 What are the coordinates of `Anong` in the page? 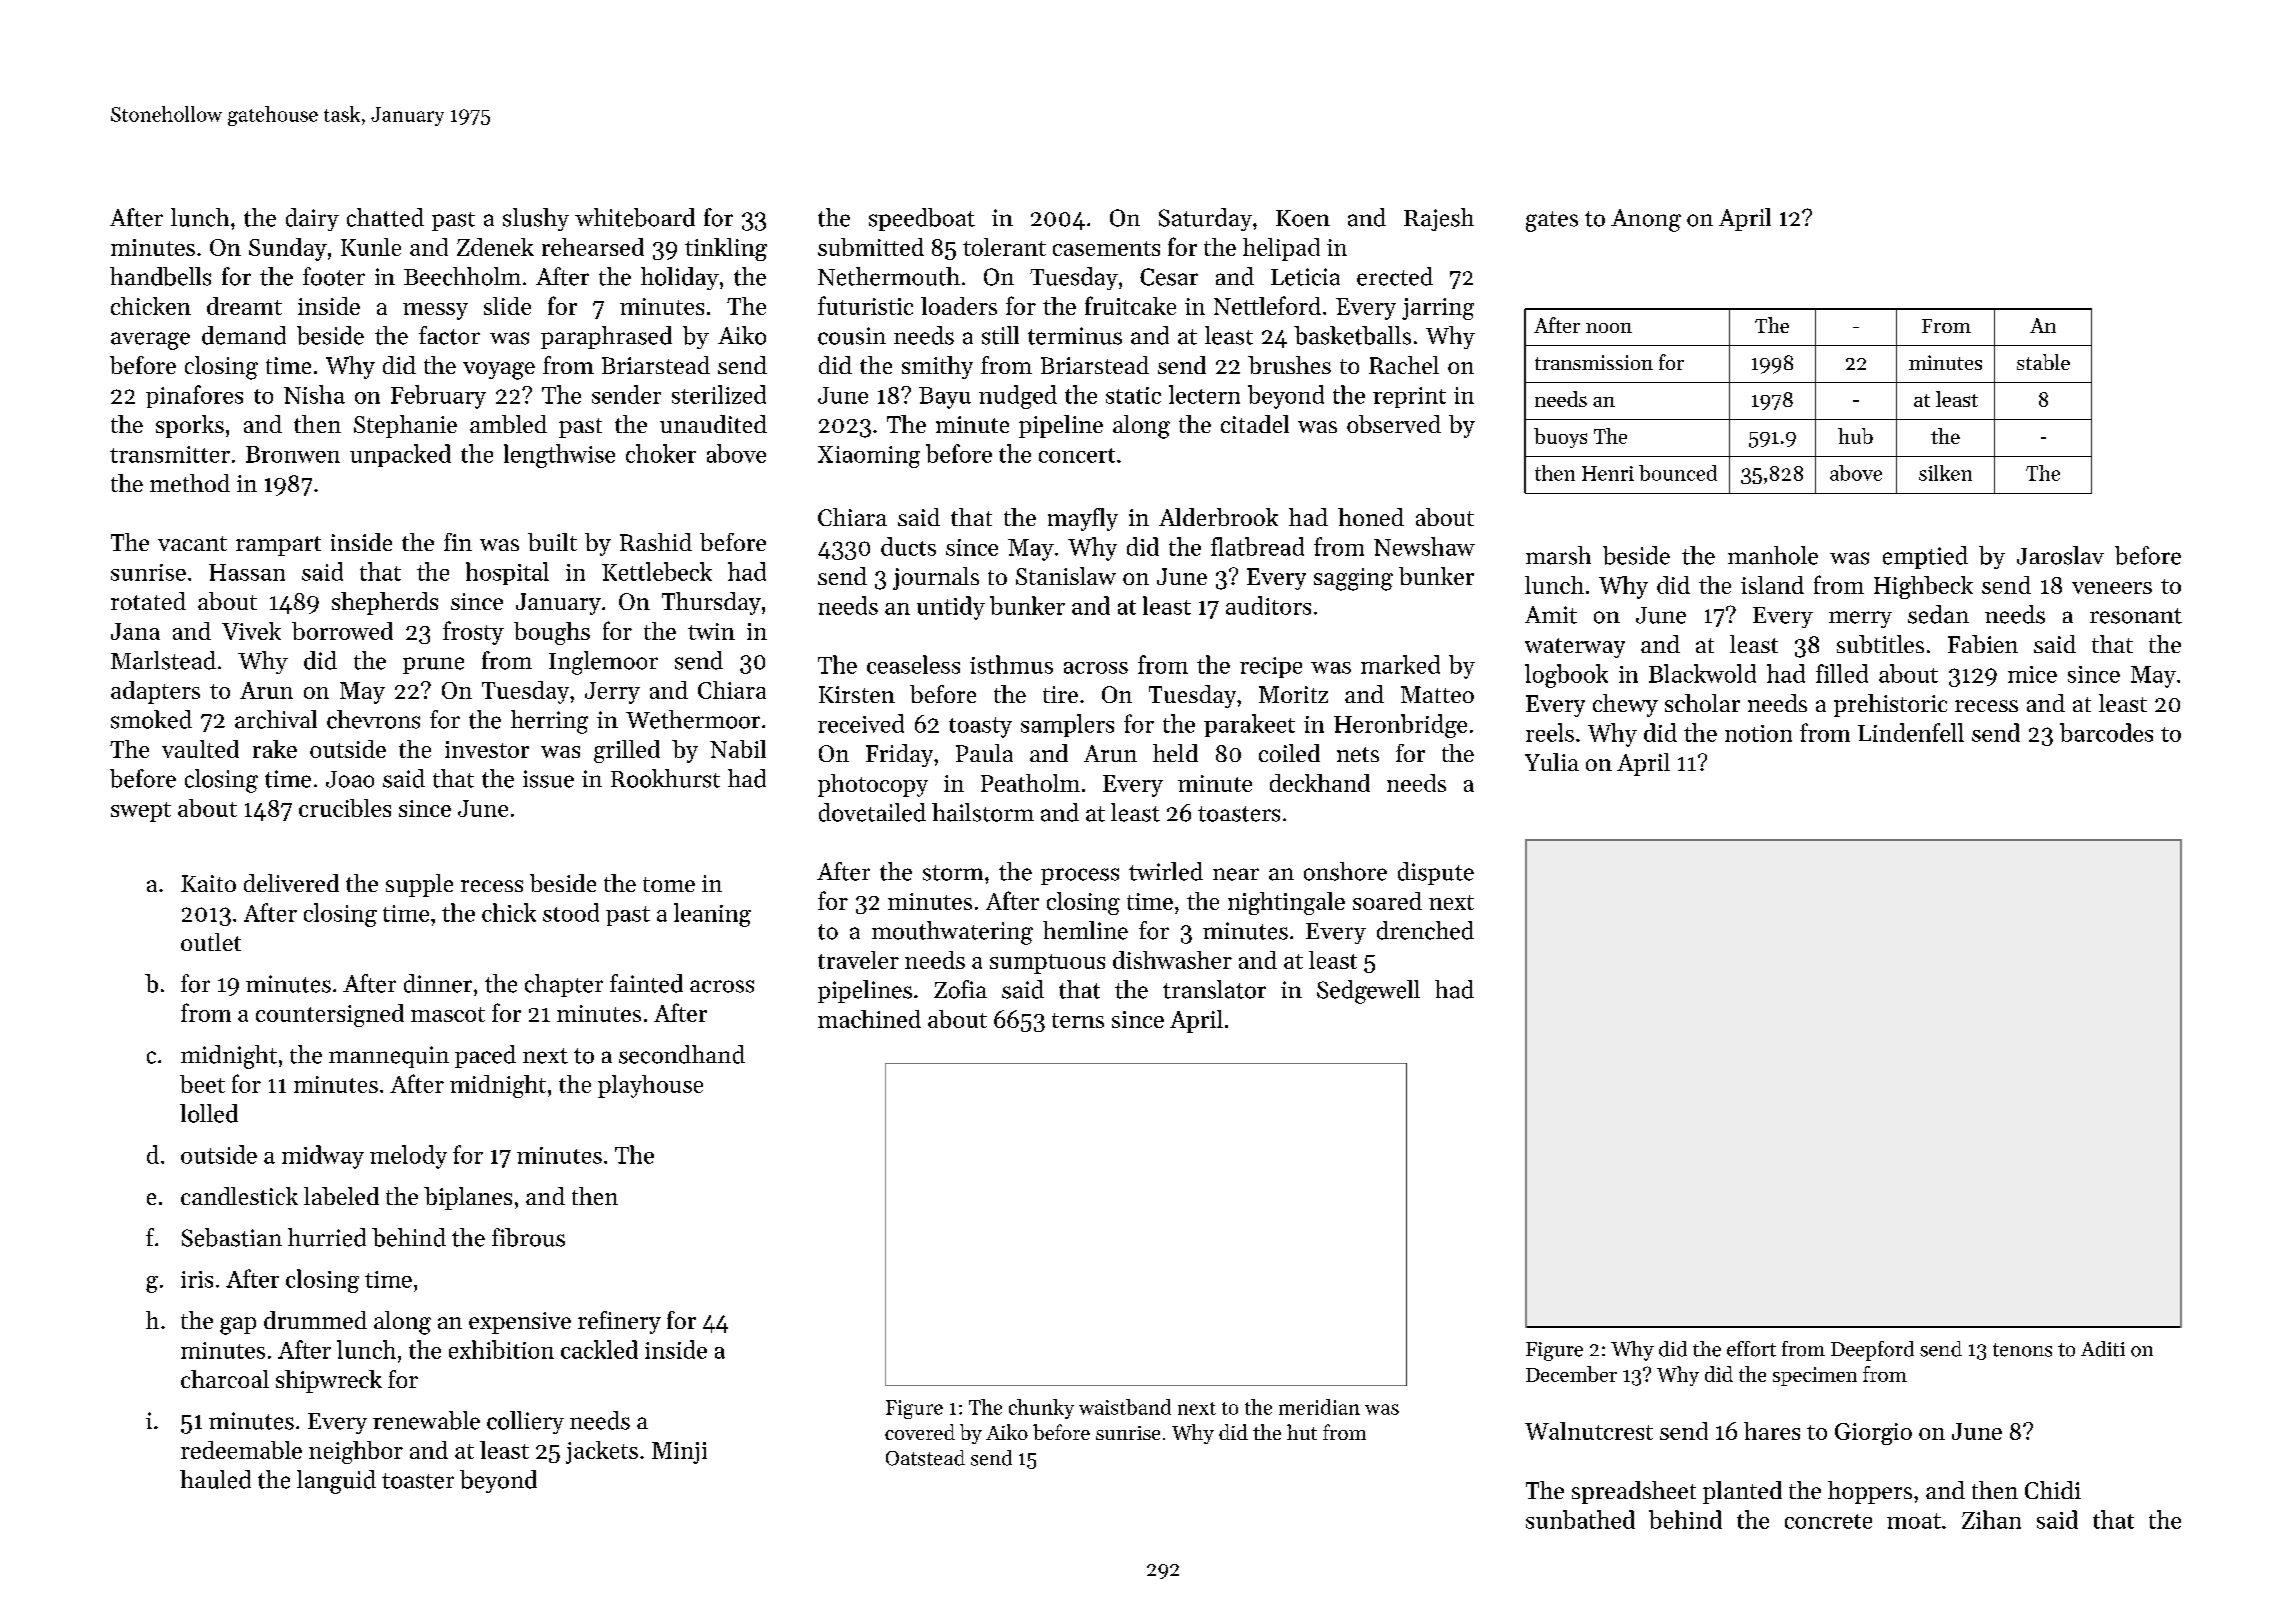 It's located at (1646, 220).
